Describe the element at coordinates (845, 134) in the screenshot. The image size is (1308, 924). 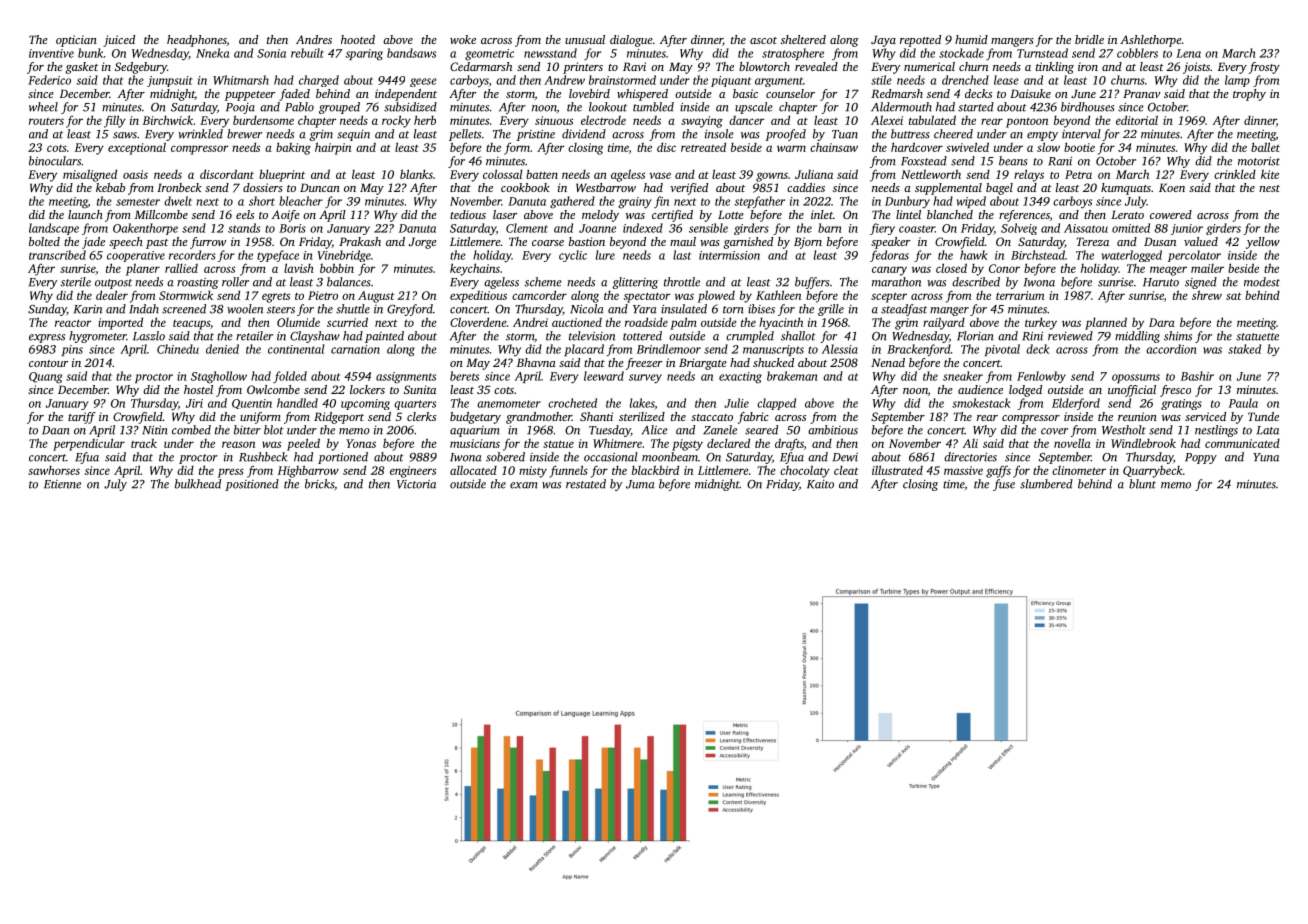
I see `Tuan` at that location.
